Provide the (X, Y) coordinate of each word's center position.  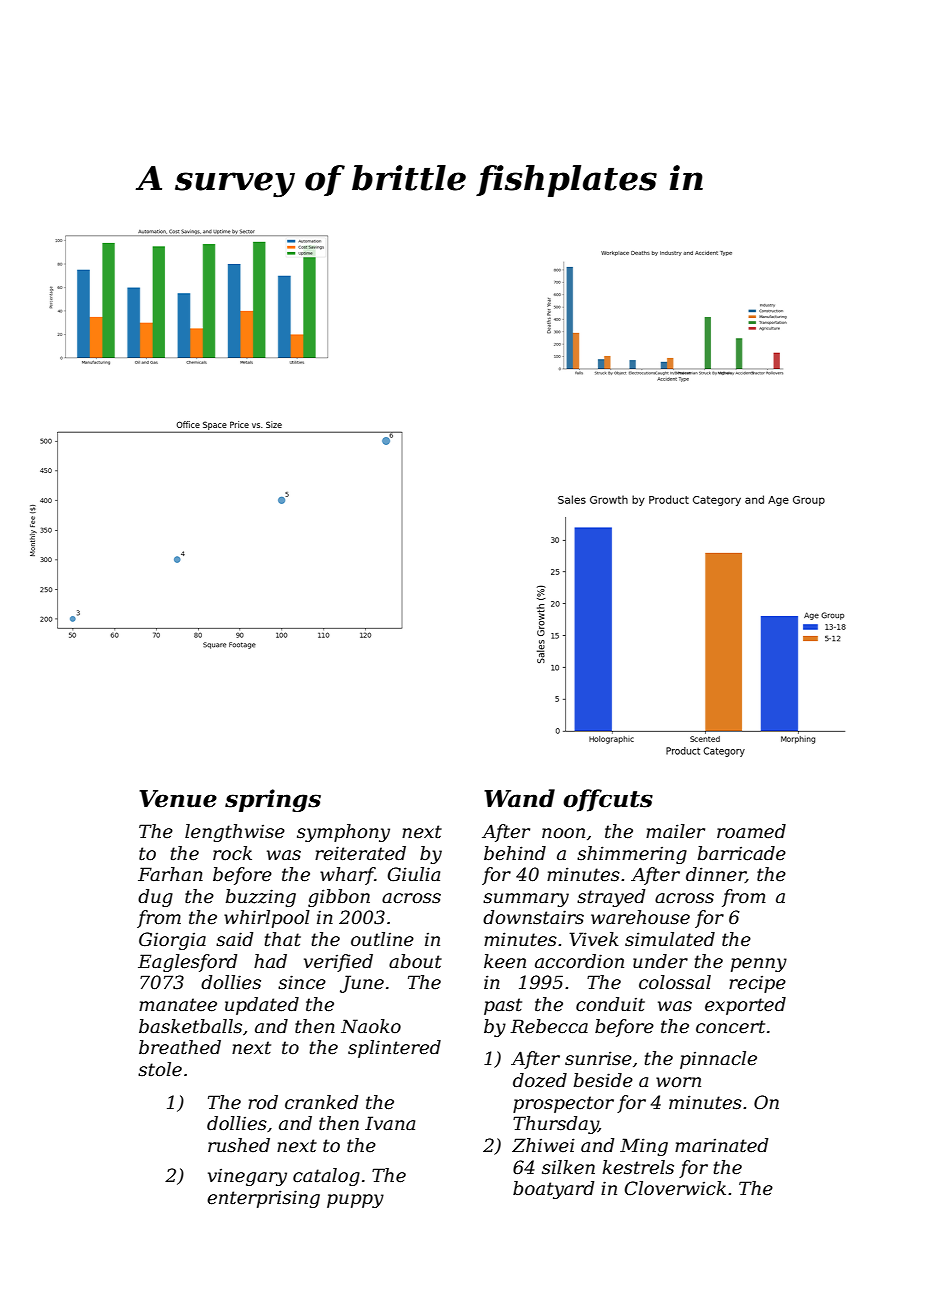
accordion (579, 961)
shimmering (632, 855)
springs (273, 800)
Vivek (594, 939)
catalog (326, 1177)
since (302, 982)
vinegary (247, 1177)
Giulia (414, 874)
